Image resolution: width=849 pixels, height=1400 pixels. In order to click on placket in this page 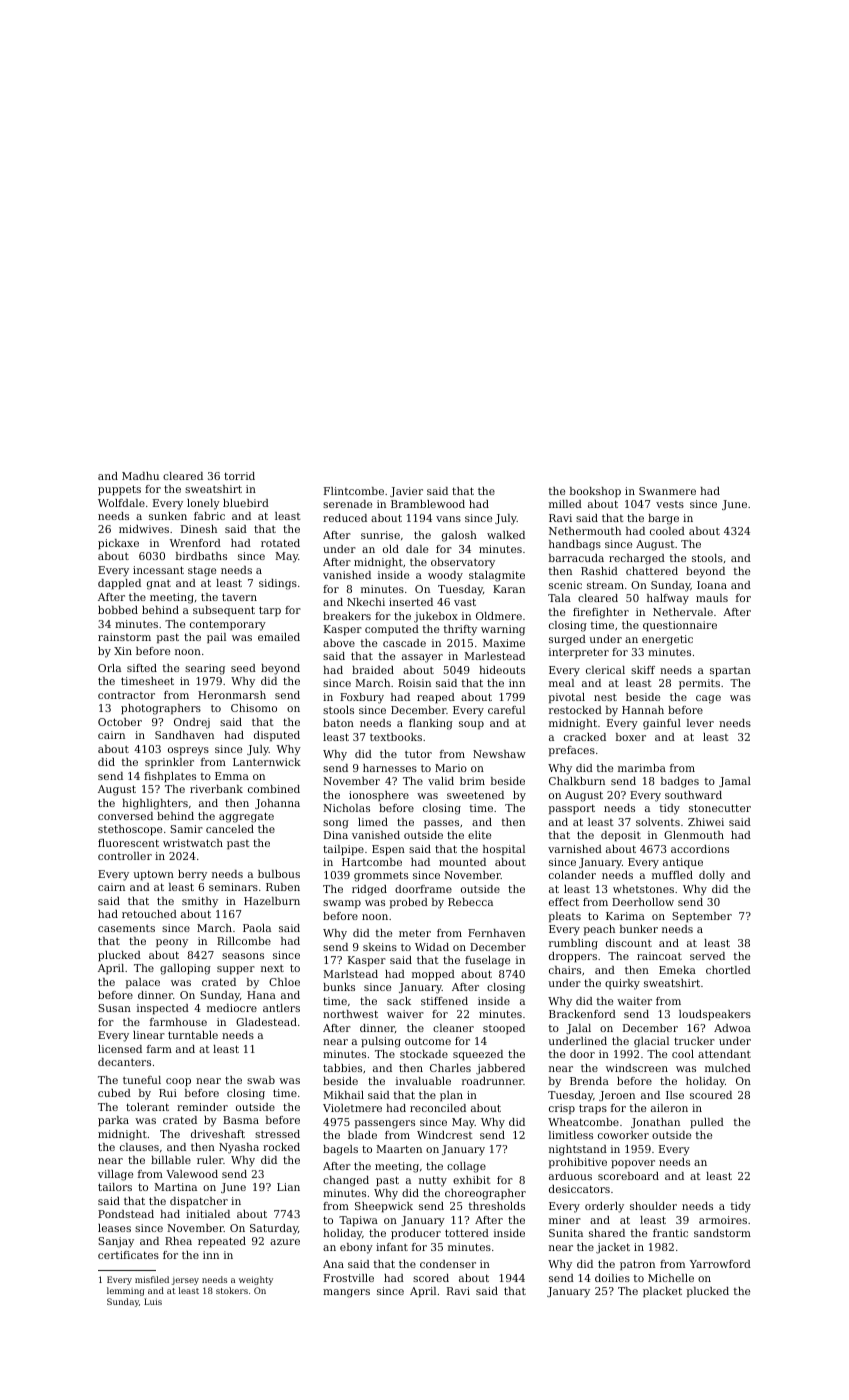, I will do `click(662, 1292)`.
